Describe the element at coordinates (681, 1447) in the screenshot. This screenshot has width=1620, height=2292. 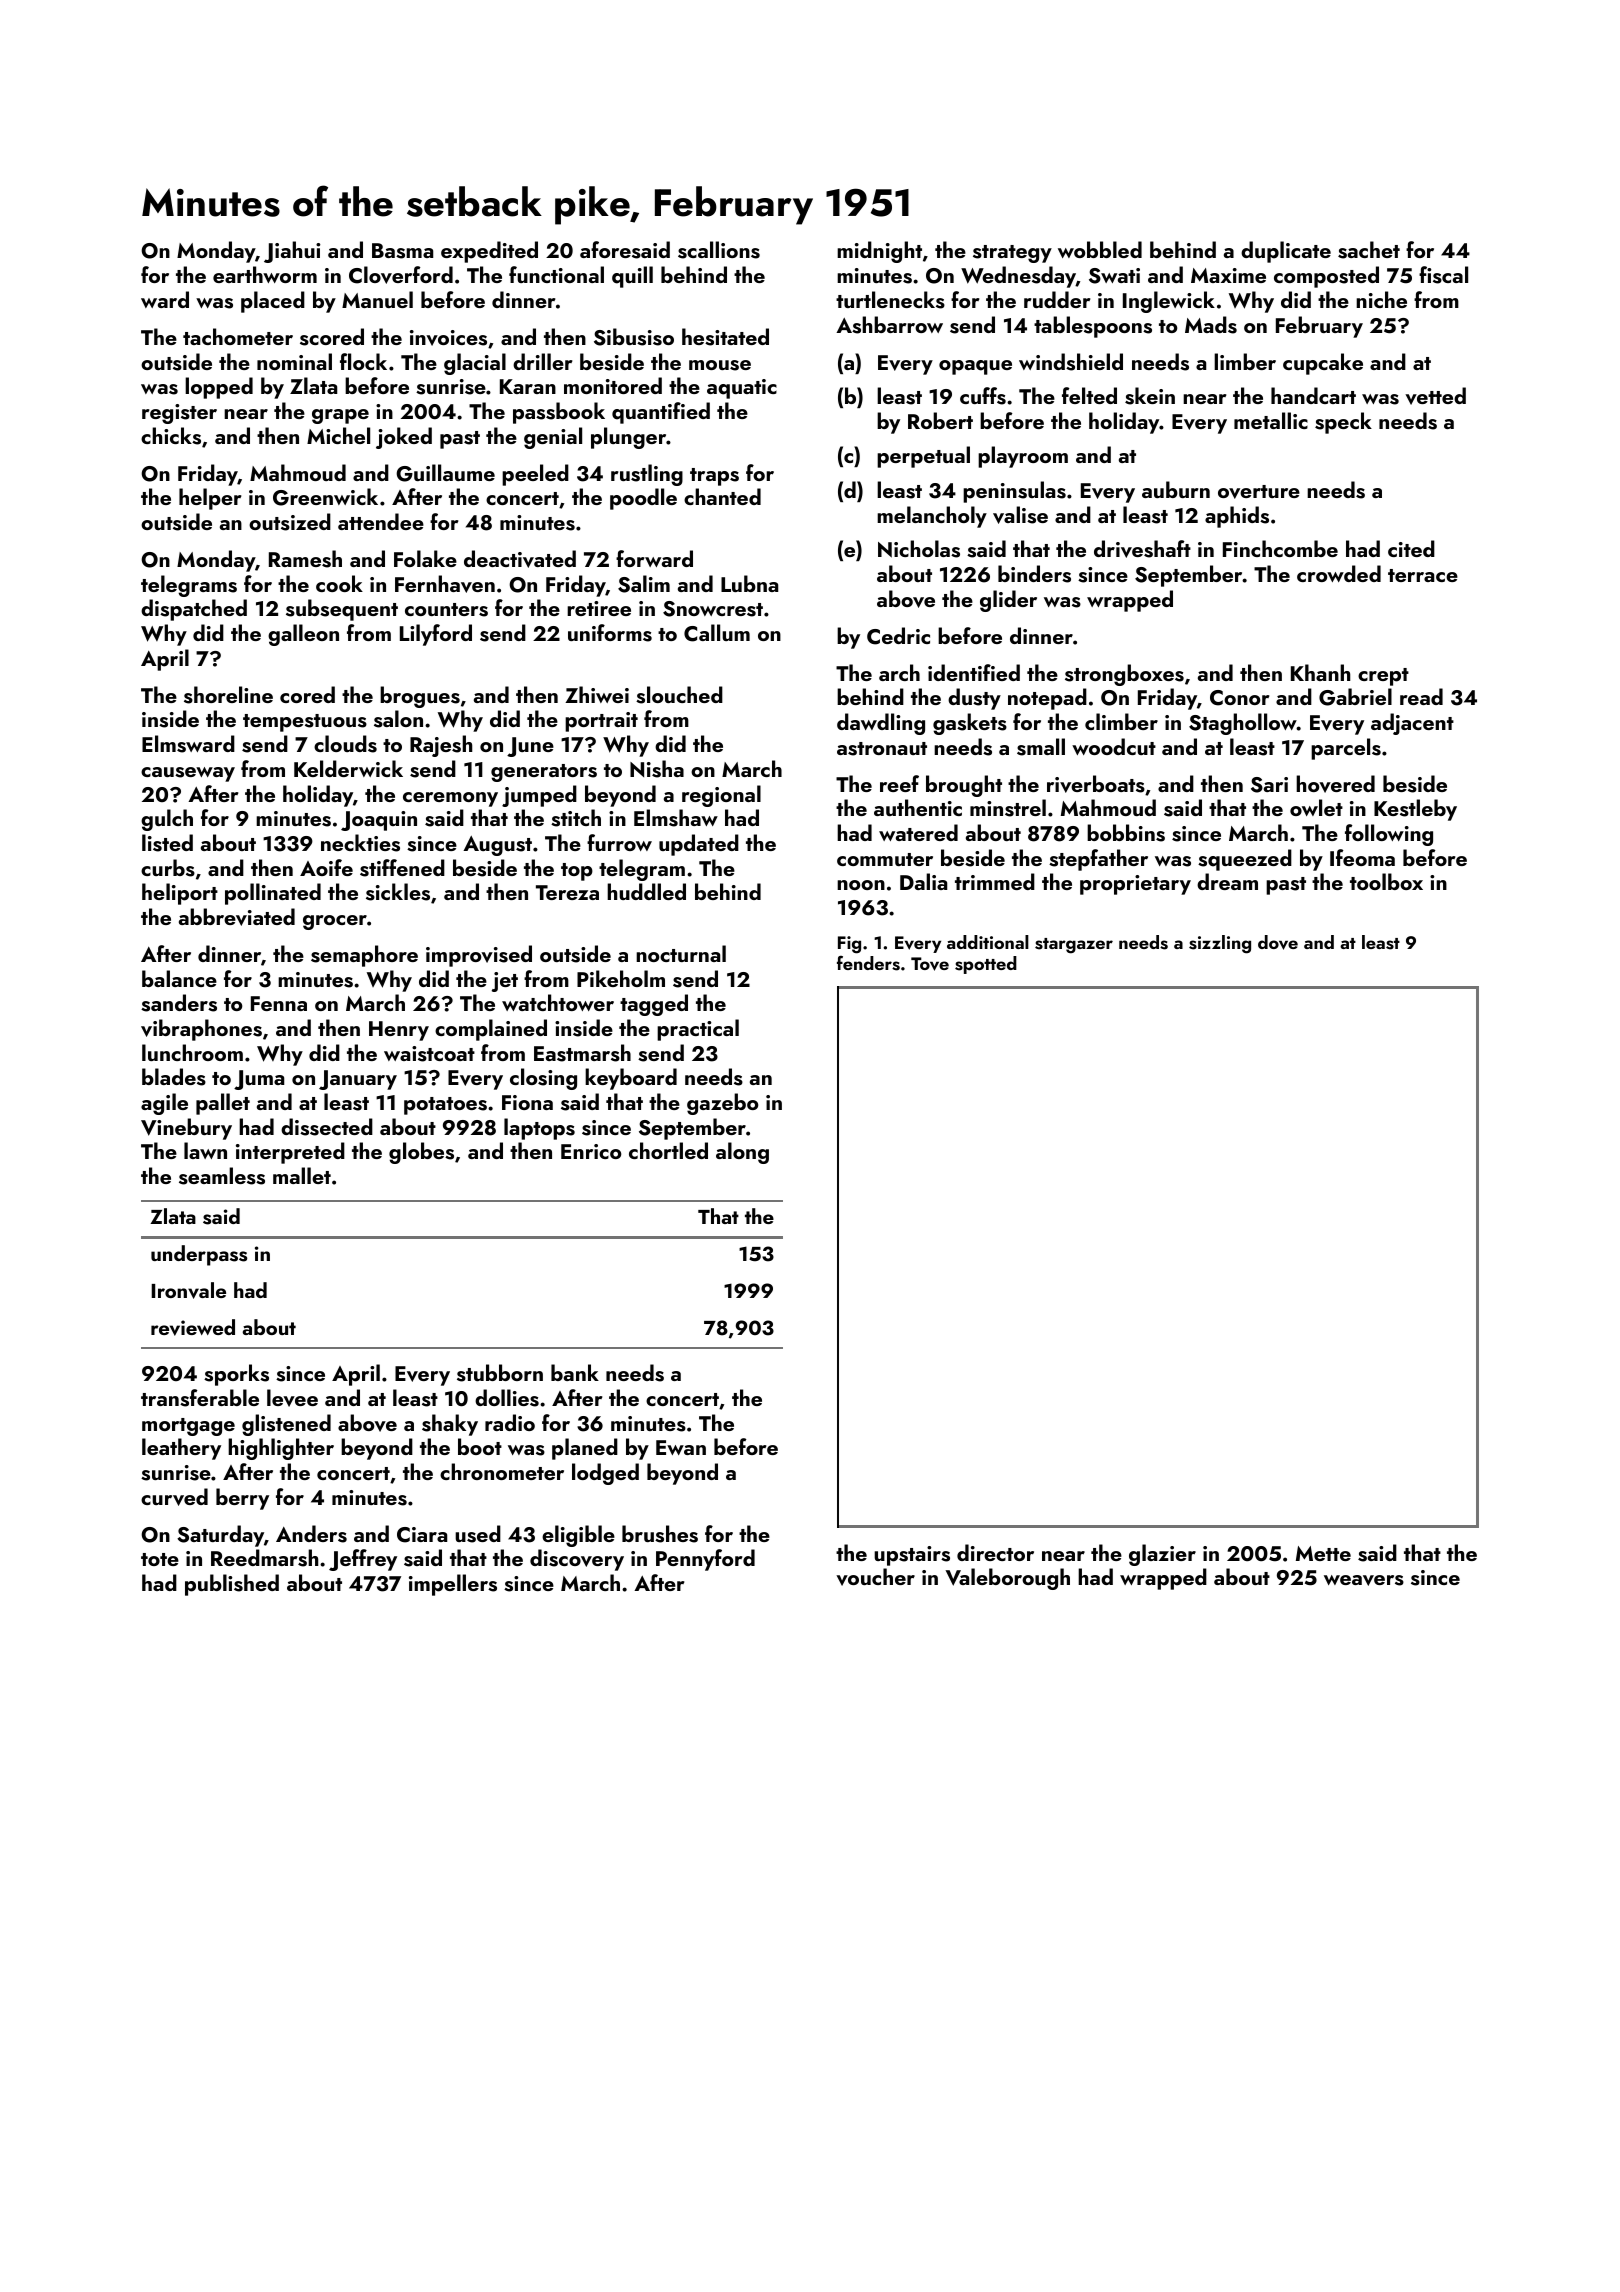
I see `Ewan` at that location.
